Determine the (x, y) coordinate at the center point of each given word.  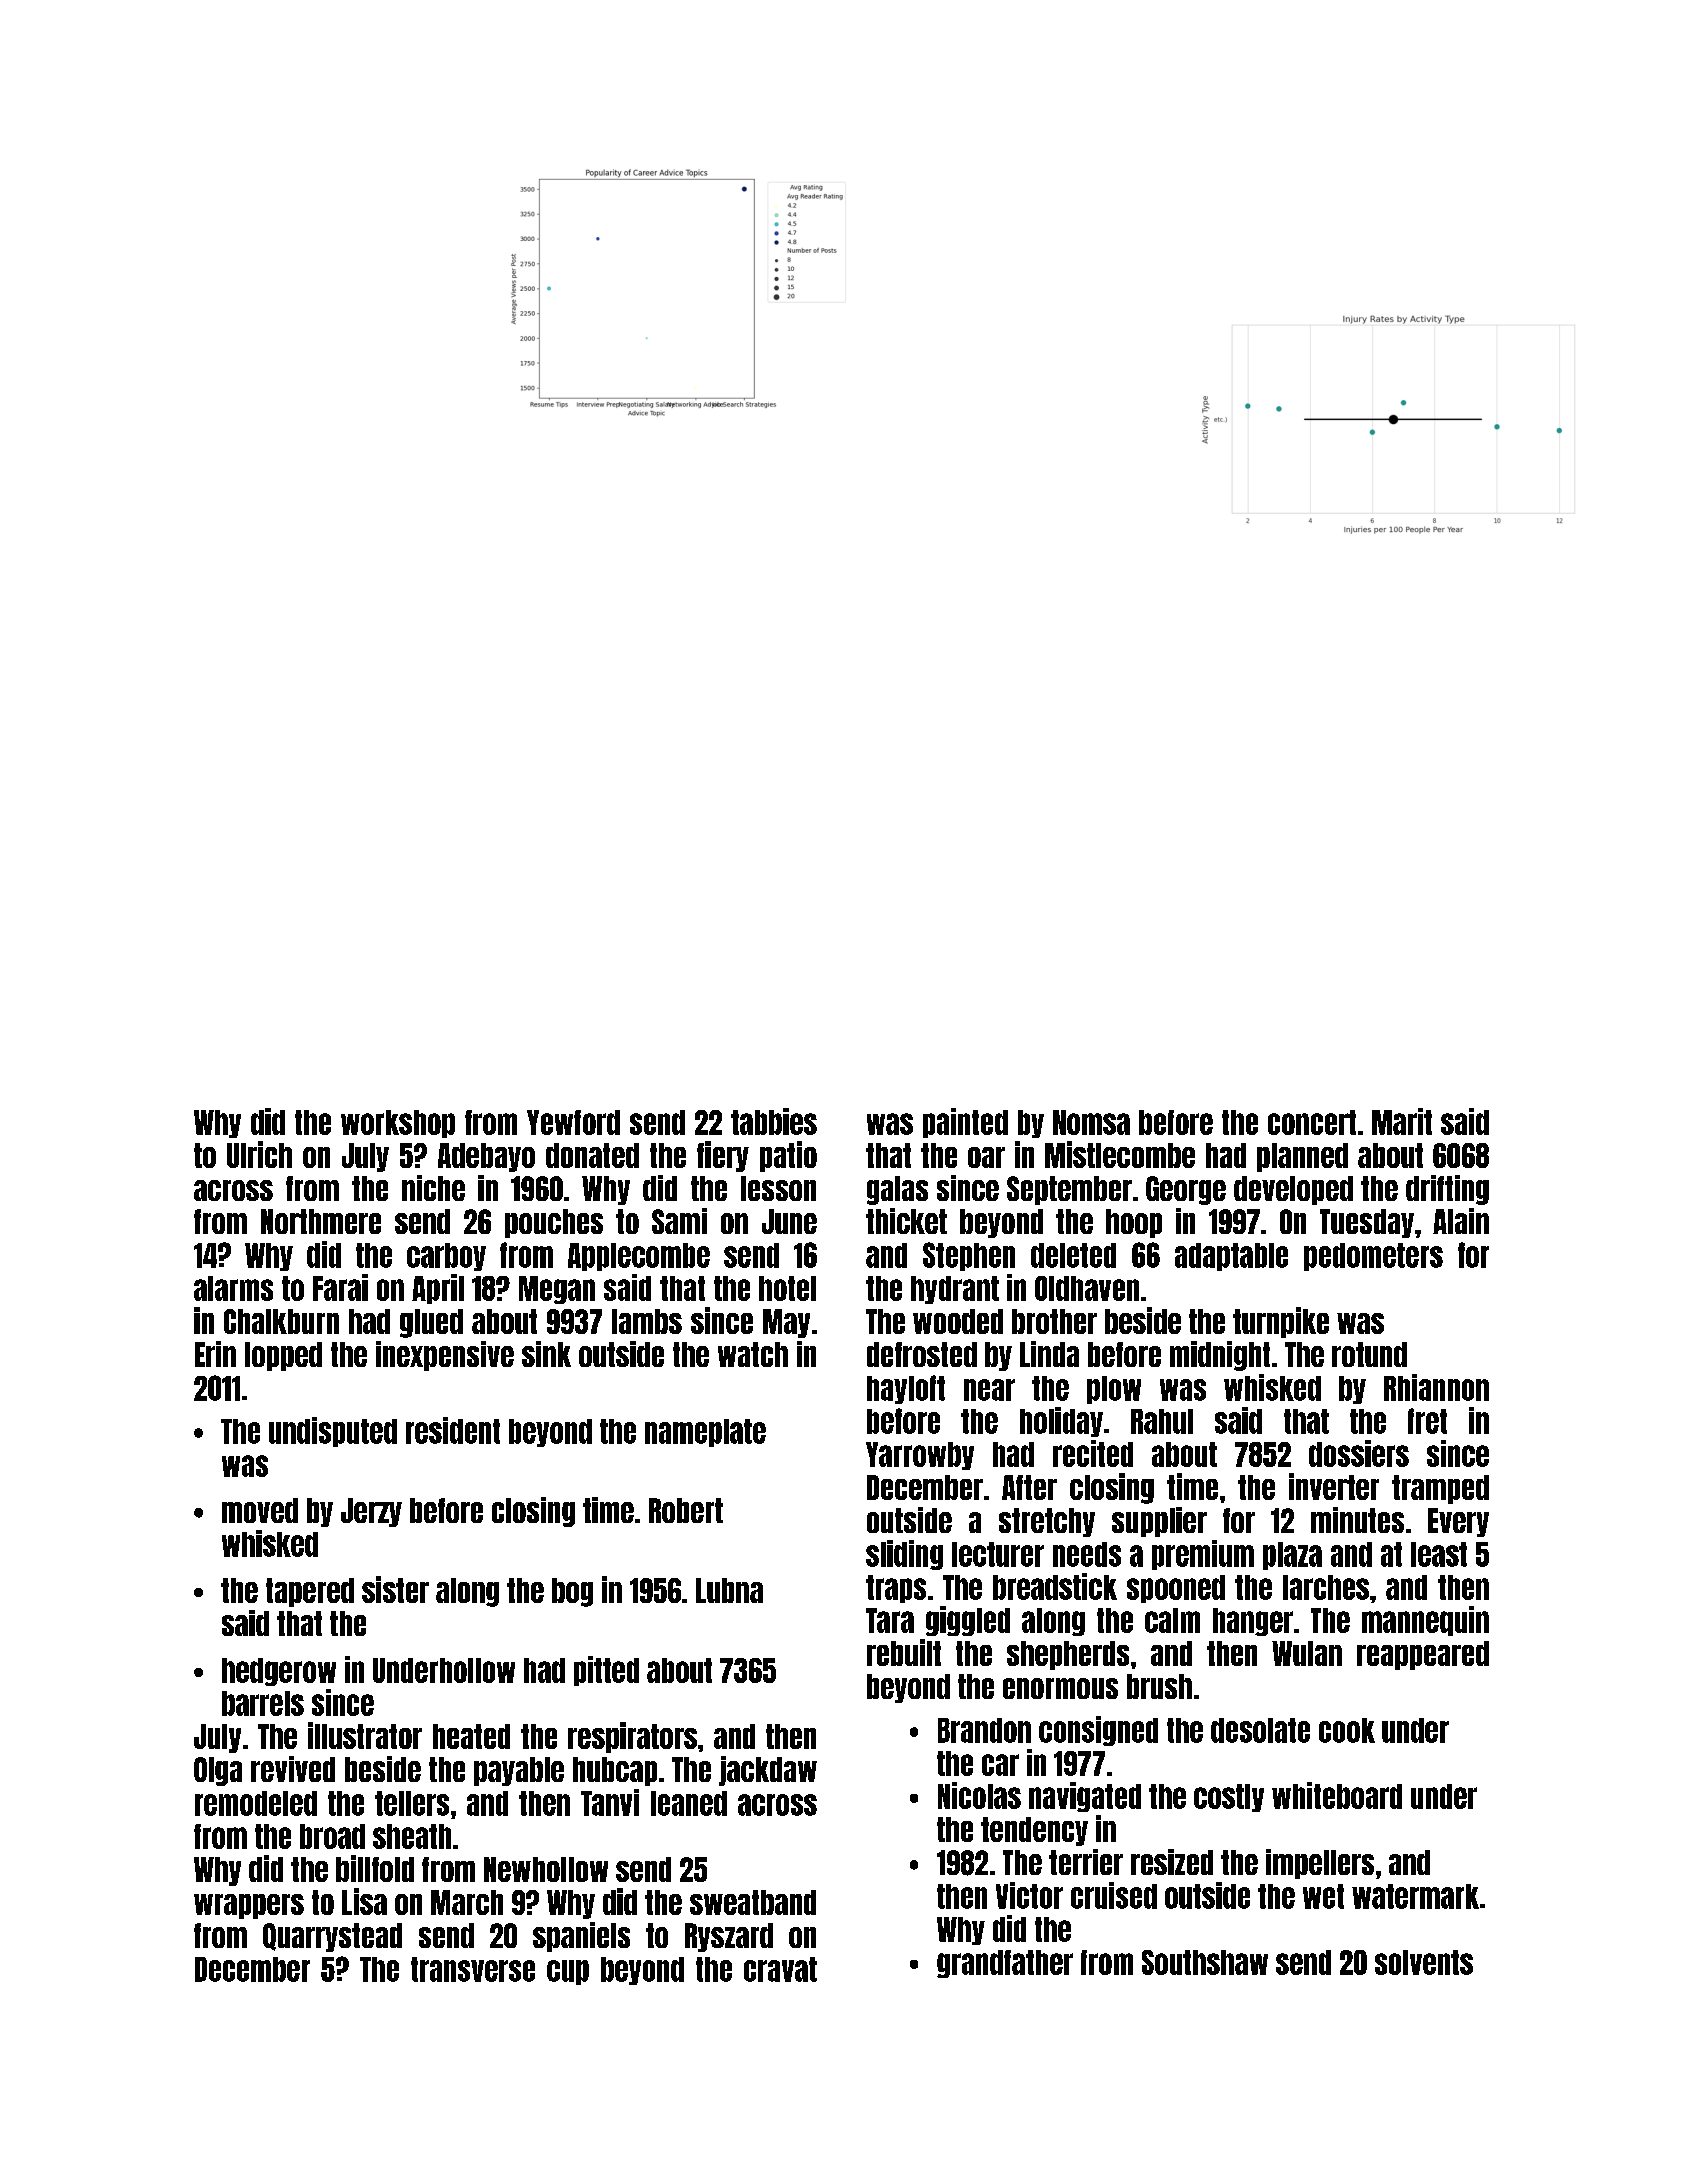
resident (453, 1430)
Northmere (321, 1221)
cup (568, 1972)
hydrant (955, 1290)
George (1186, 1190)
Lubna (729, 1590)
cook (1347, 1730)
